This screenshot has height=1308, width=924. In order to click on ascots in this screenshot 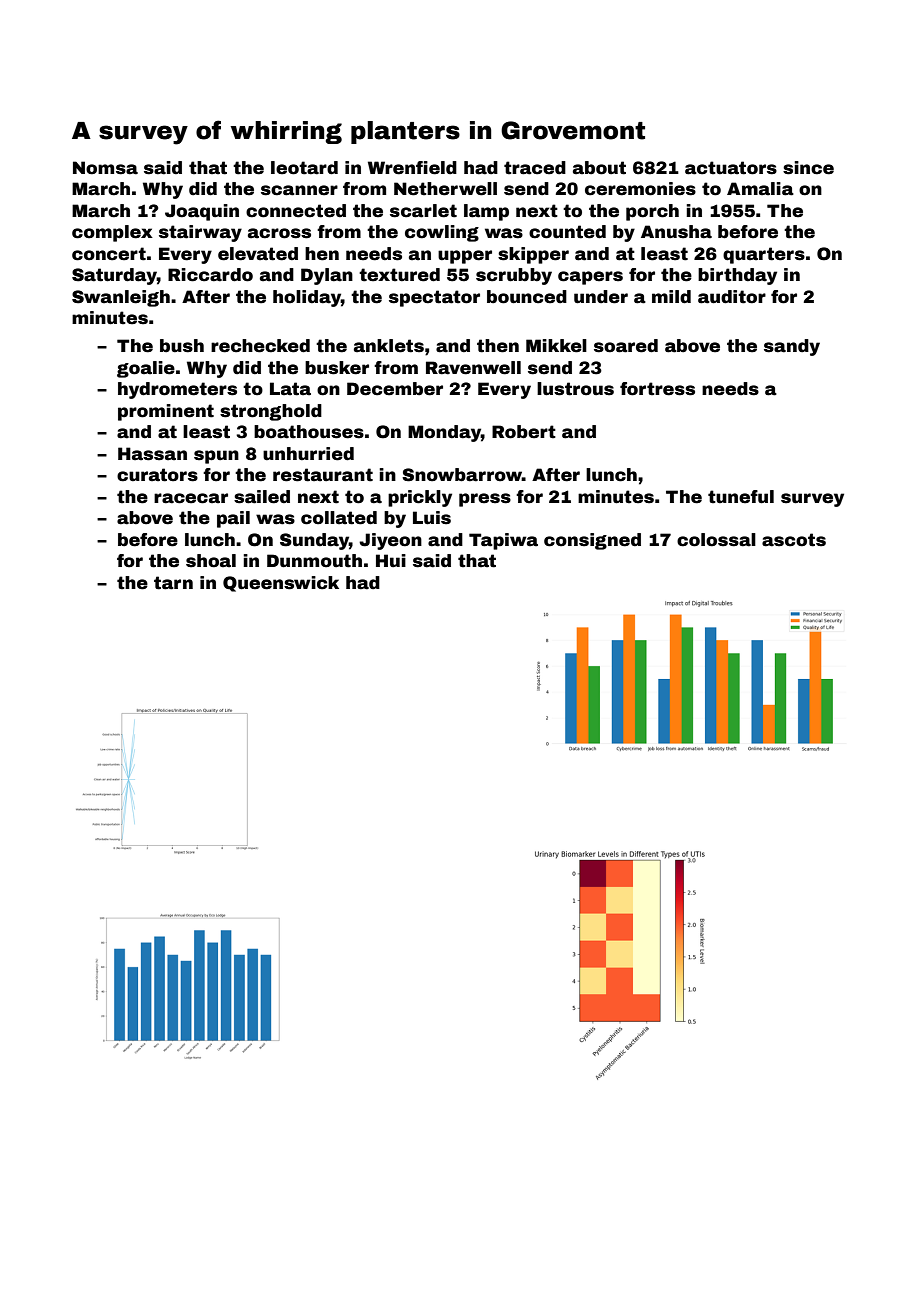, I will do `click(794, 540)`.
